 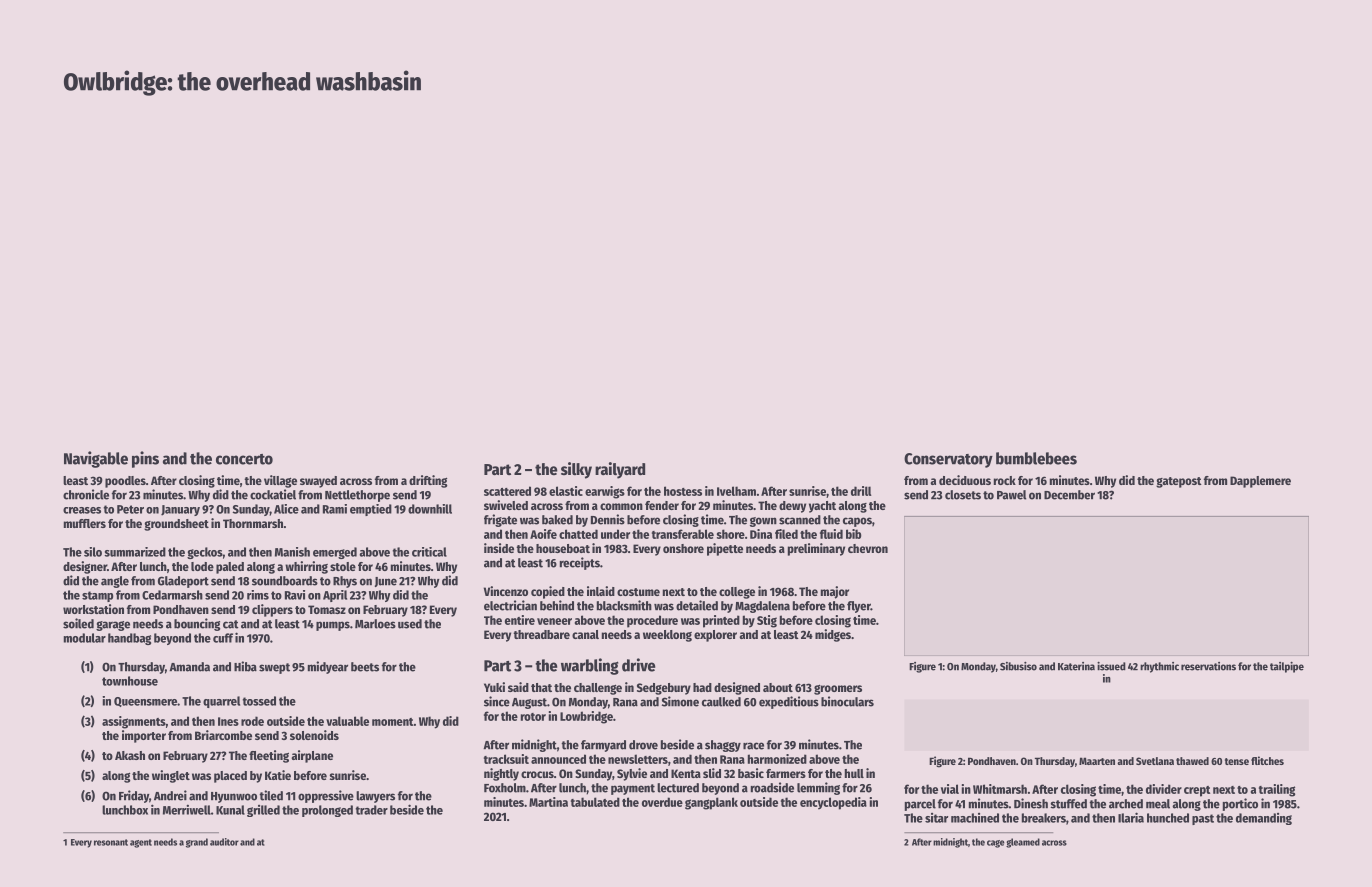 What do you see at coordinates (499, 548) in the image?
I see `inside` at bounding box center [499, 548].
